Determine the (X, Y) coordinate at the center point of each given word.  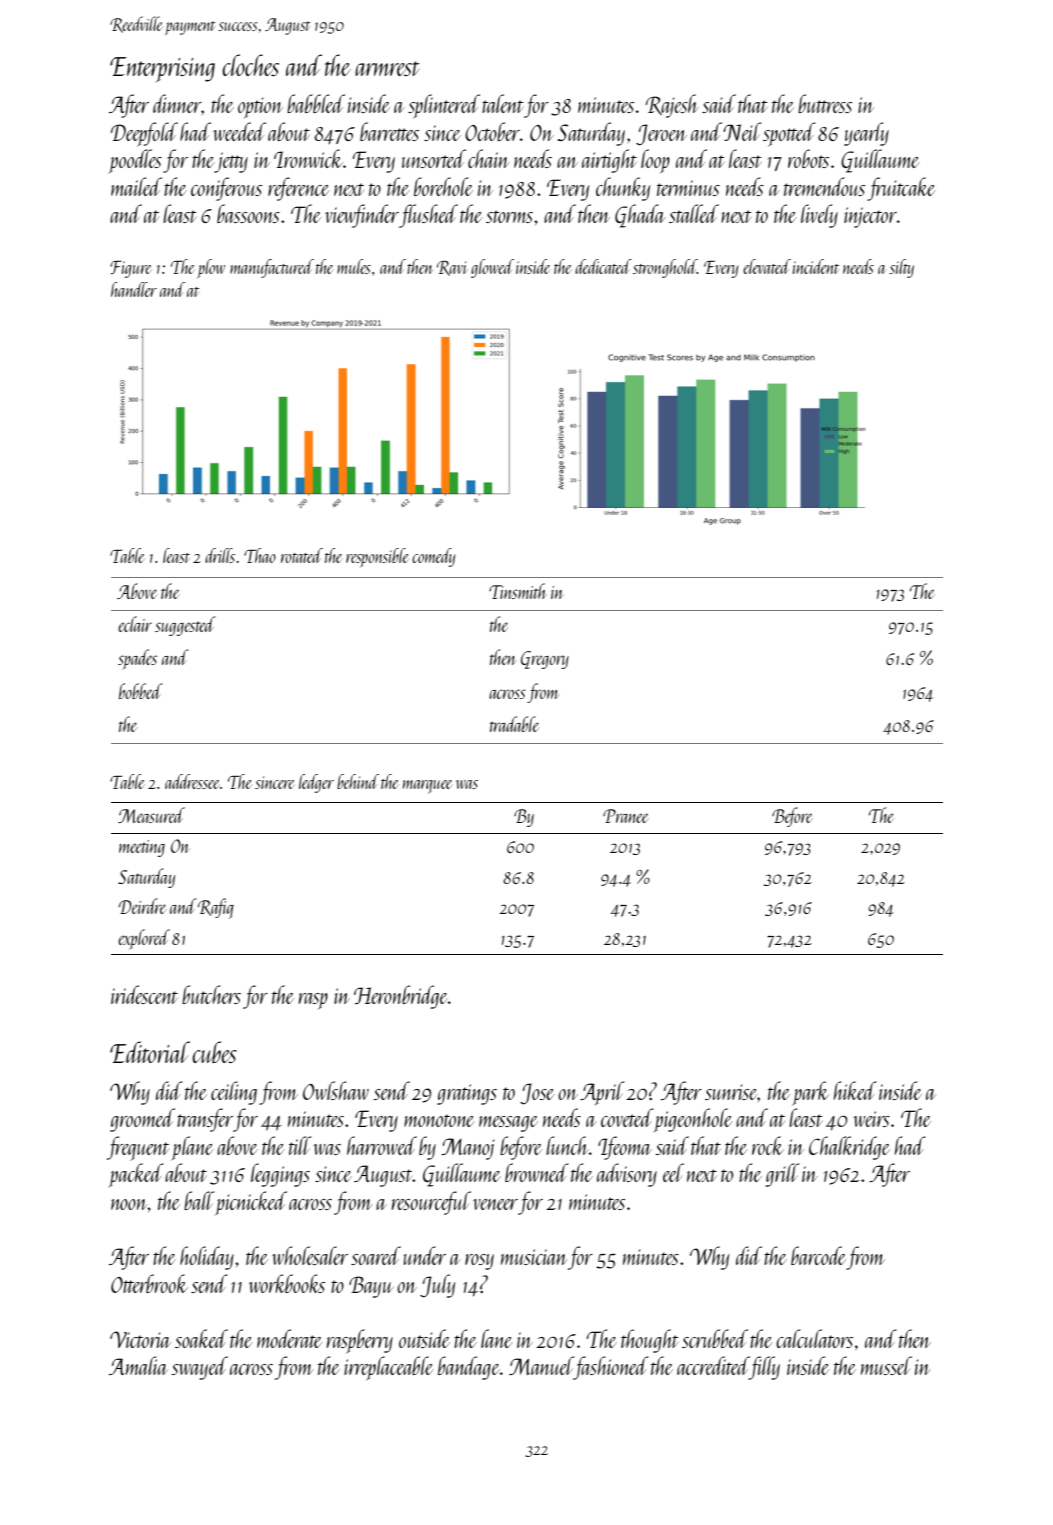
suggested (185, 626)
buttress (825, 103)
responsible (377, 557)
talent (503, 103)
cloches (250, 65)
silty (901, 268)
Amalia (138, 1365)
